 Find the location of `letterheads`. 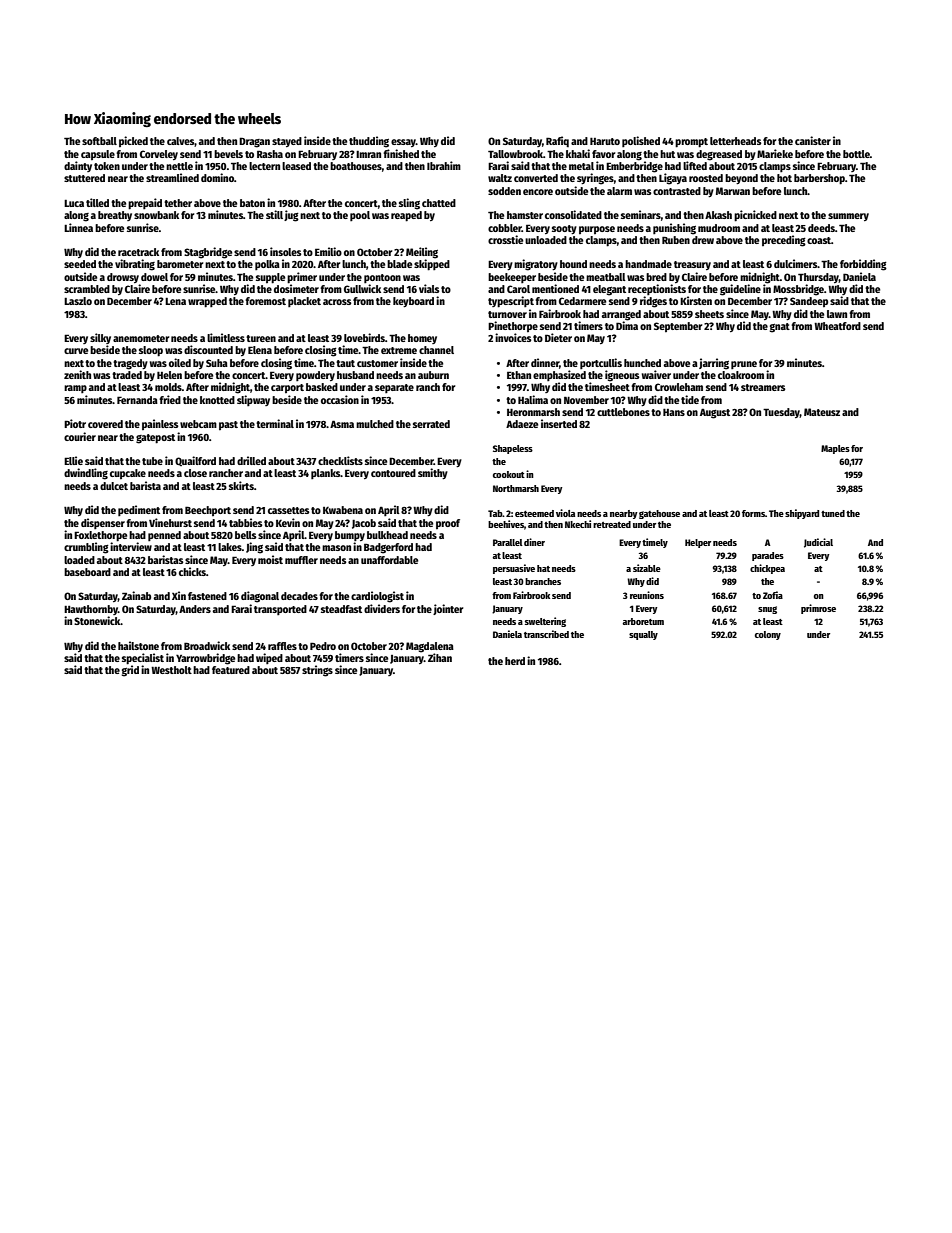

letterheads is located at coordinates (736, 141).
